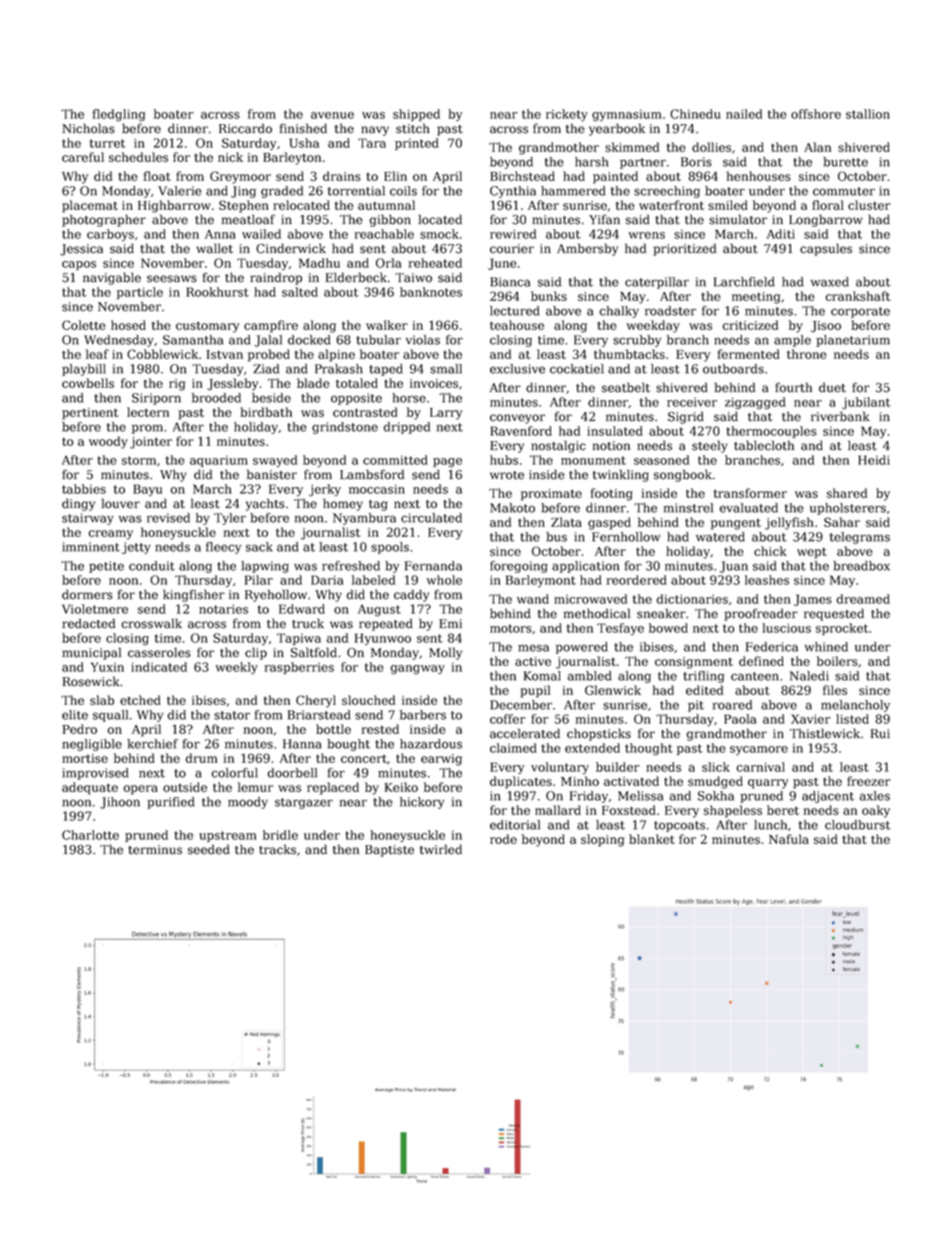  I want to click on seesaws, so click(172, 279).
